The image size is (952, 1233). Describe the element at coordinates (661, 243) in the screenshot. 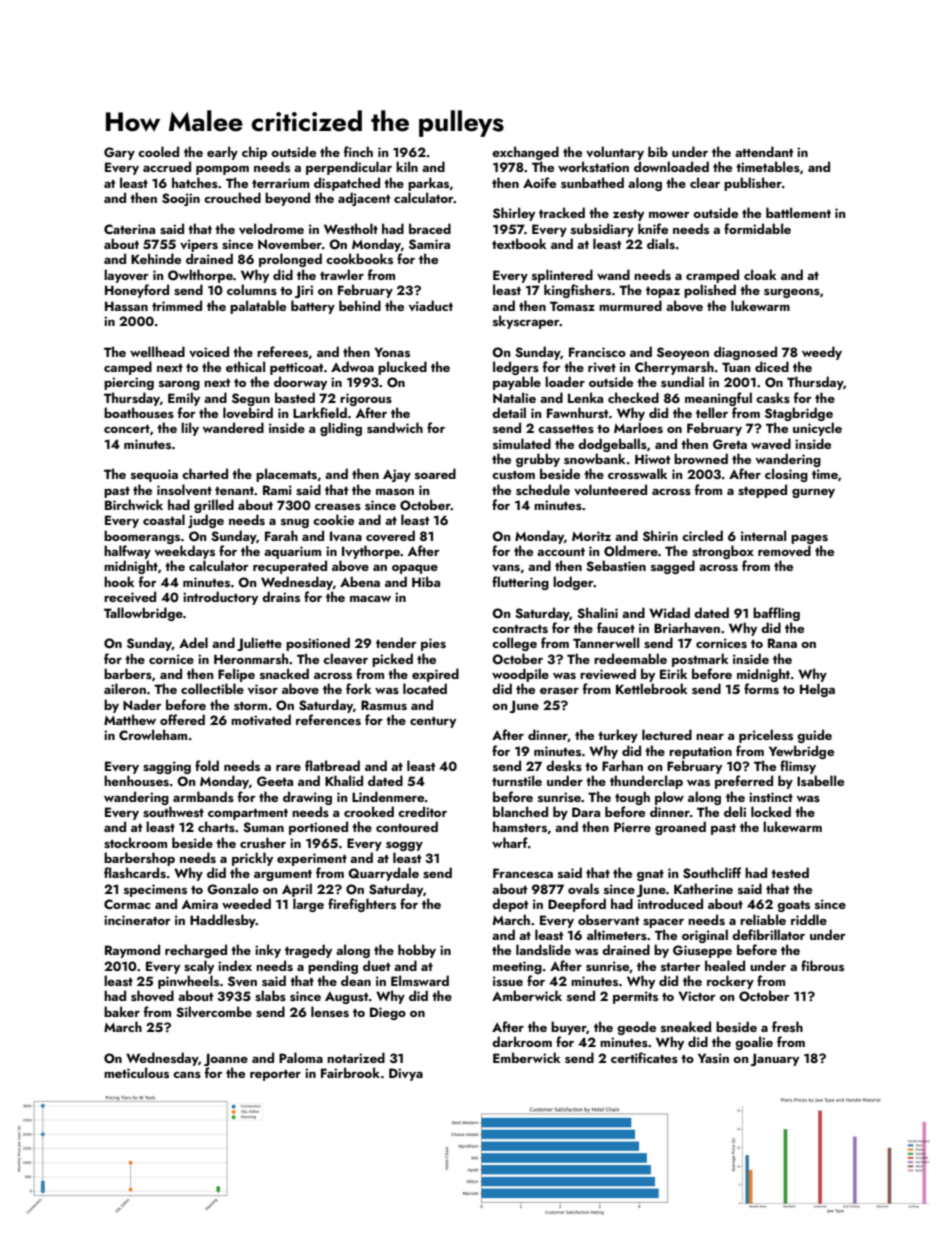

I see `dials` at that location.
